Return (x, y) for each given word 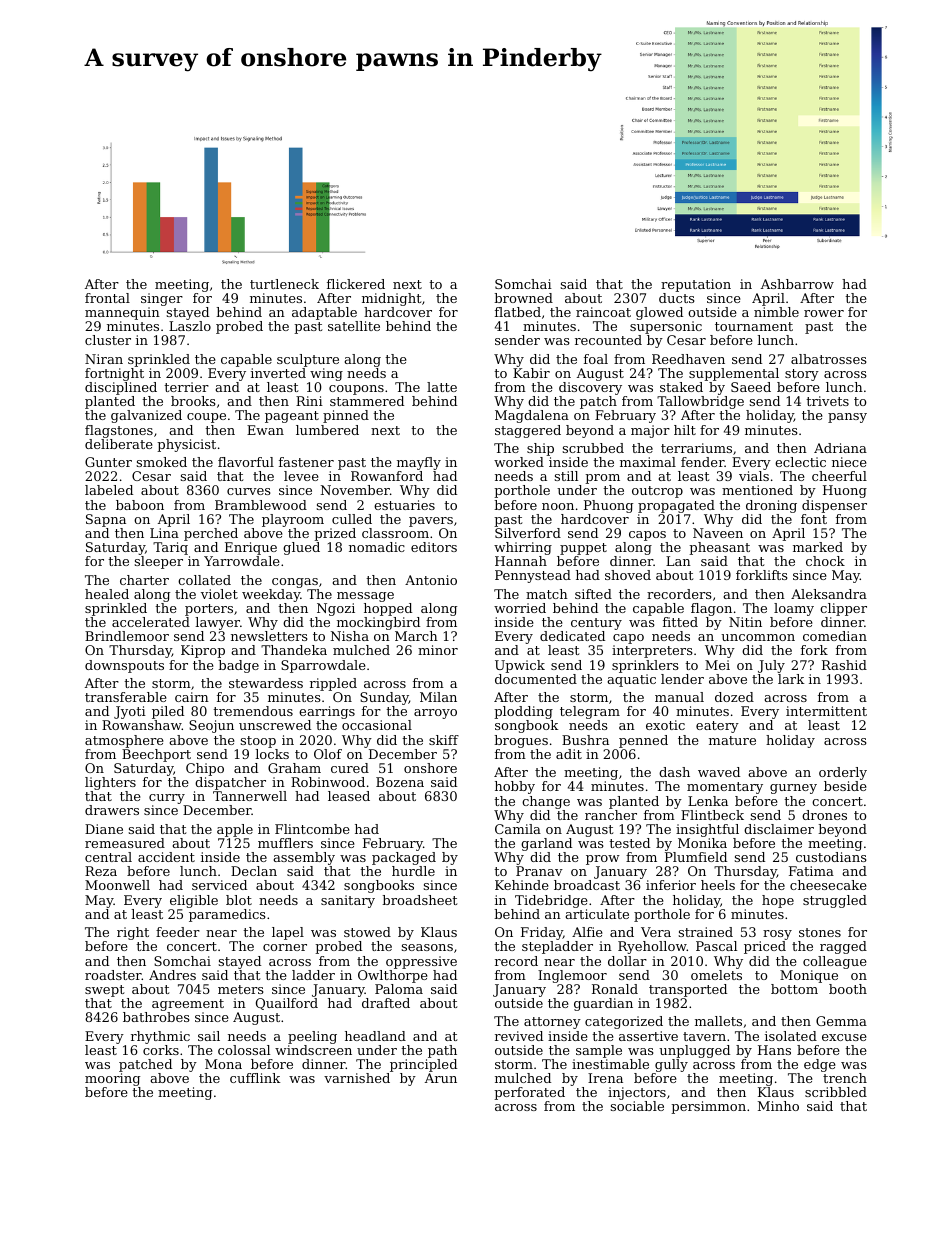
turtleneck (284, 284)
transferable (126, 697)
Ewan (265, 430)
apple (235, 830)
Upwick (520, 666)
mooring (112, 1079)
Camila (518, 829)
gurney (793, 789)
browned (523, 298)
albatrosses (829, 359)
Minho (778, 1106)
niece (849, 462)
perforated (529, 1093)
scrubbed (593, 448)
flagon (711, 609)
